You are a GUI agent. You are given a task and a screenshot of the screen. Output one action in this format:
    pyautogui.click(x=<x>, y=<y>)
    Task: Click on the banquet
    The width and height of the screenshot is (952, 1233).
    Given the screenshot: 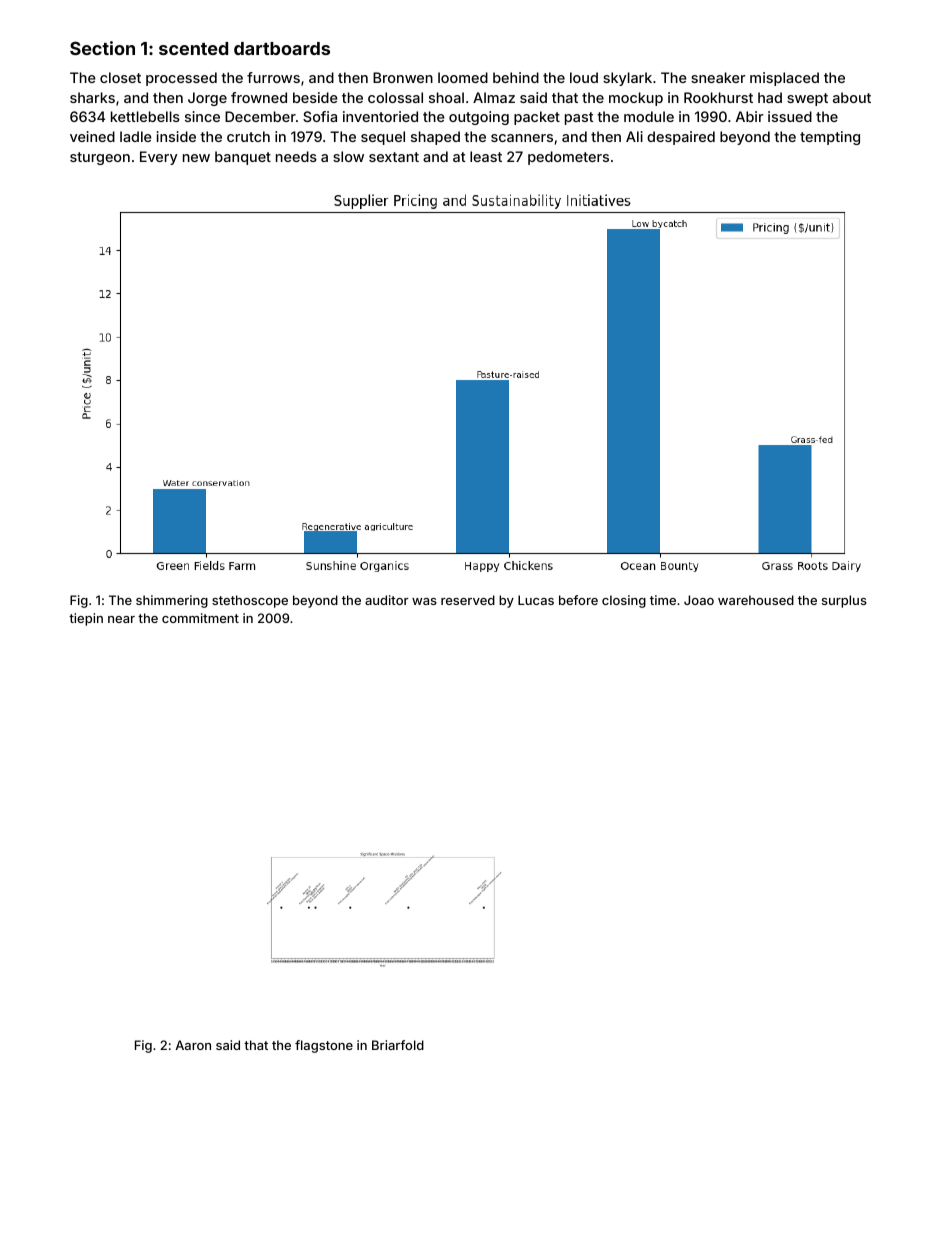 What is the action you would take?
    pyautogui.click(x=243, y=158)
